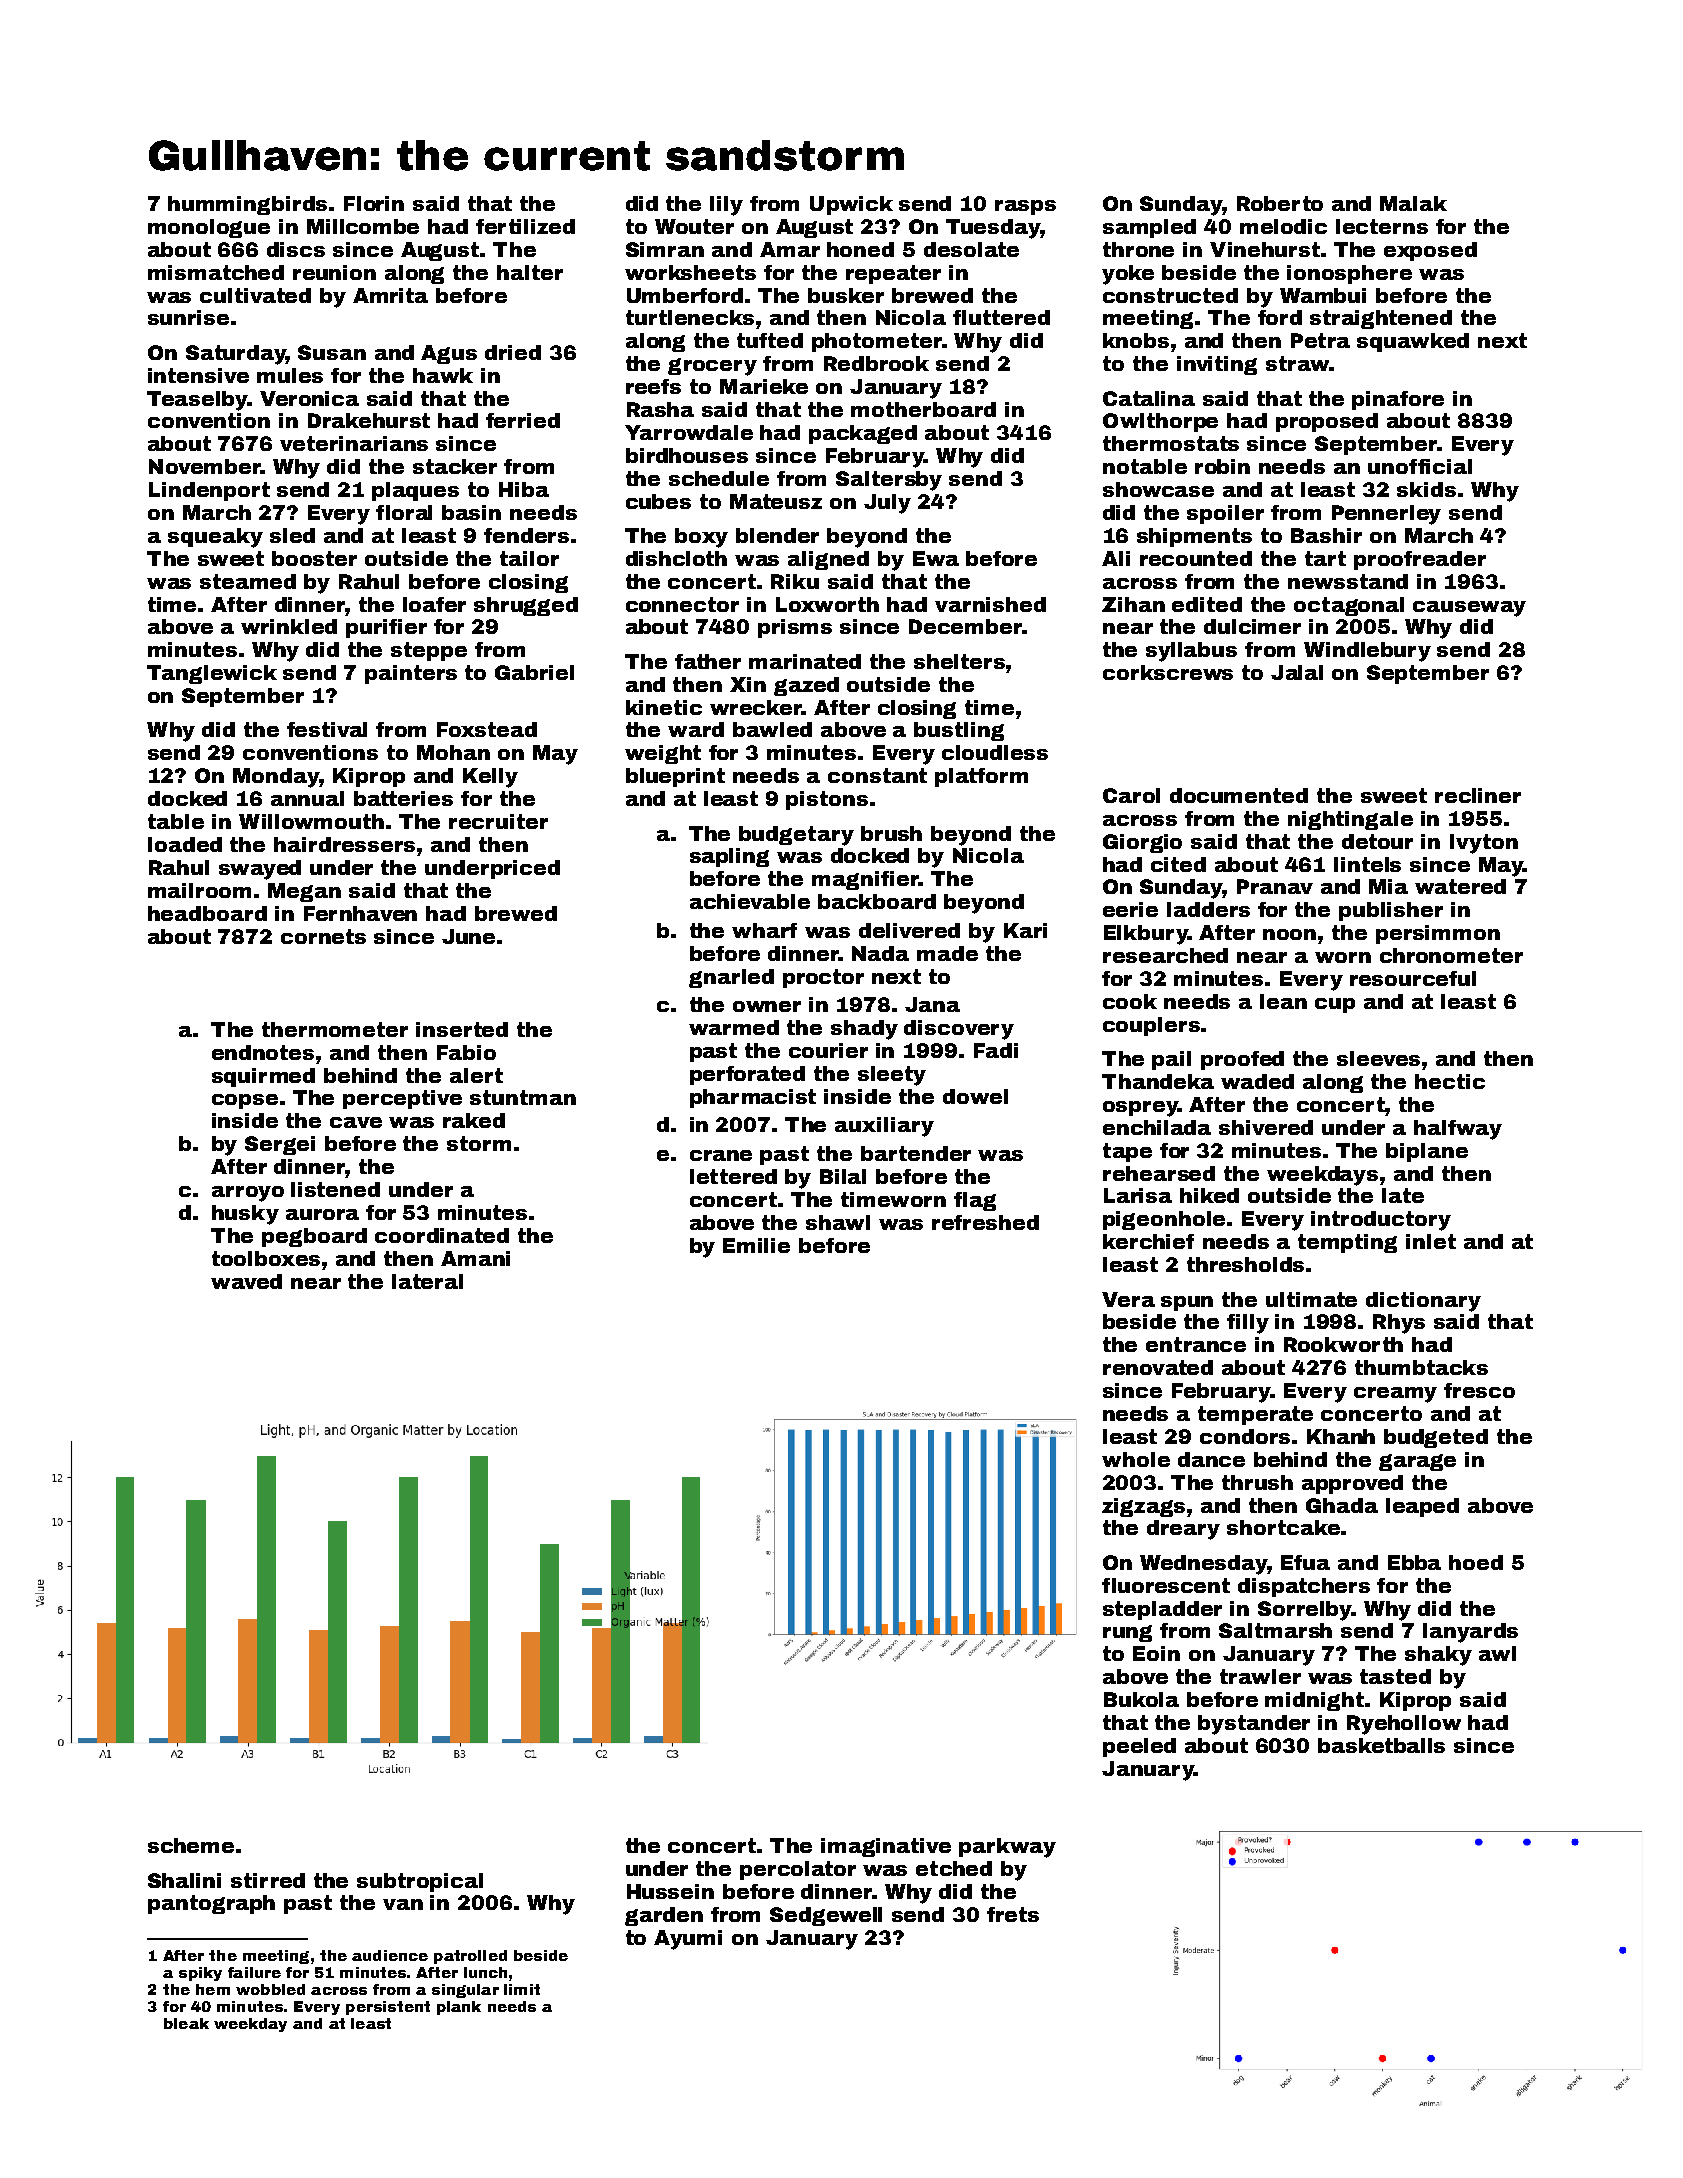  I want to click on painters, so click(411, 674).
